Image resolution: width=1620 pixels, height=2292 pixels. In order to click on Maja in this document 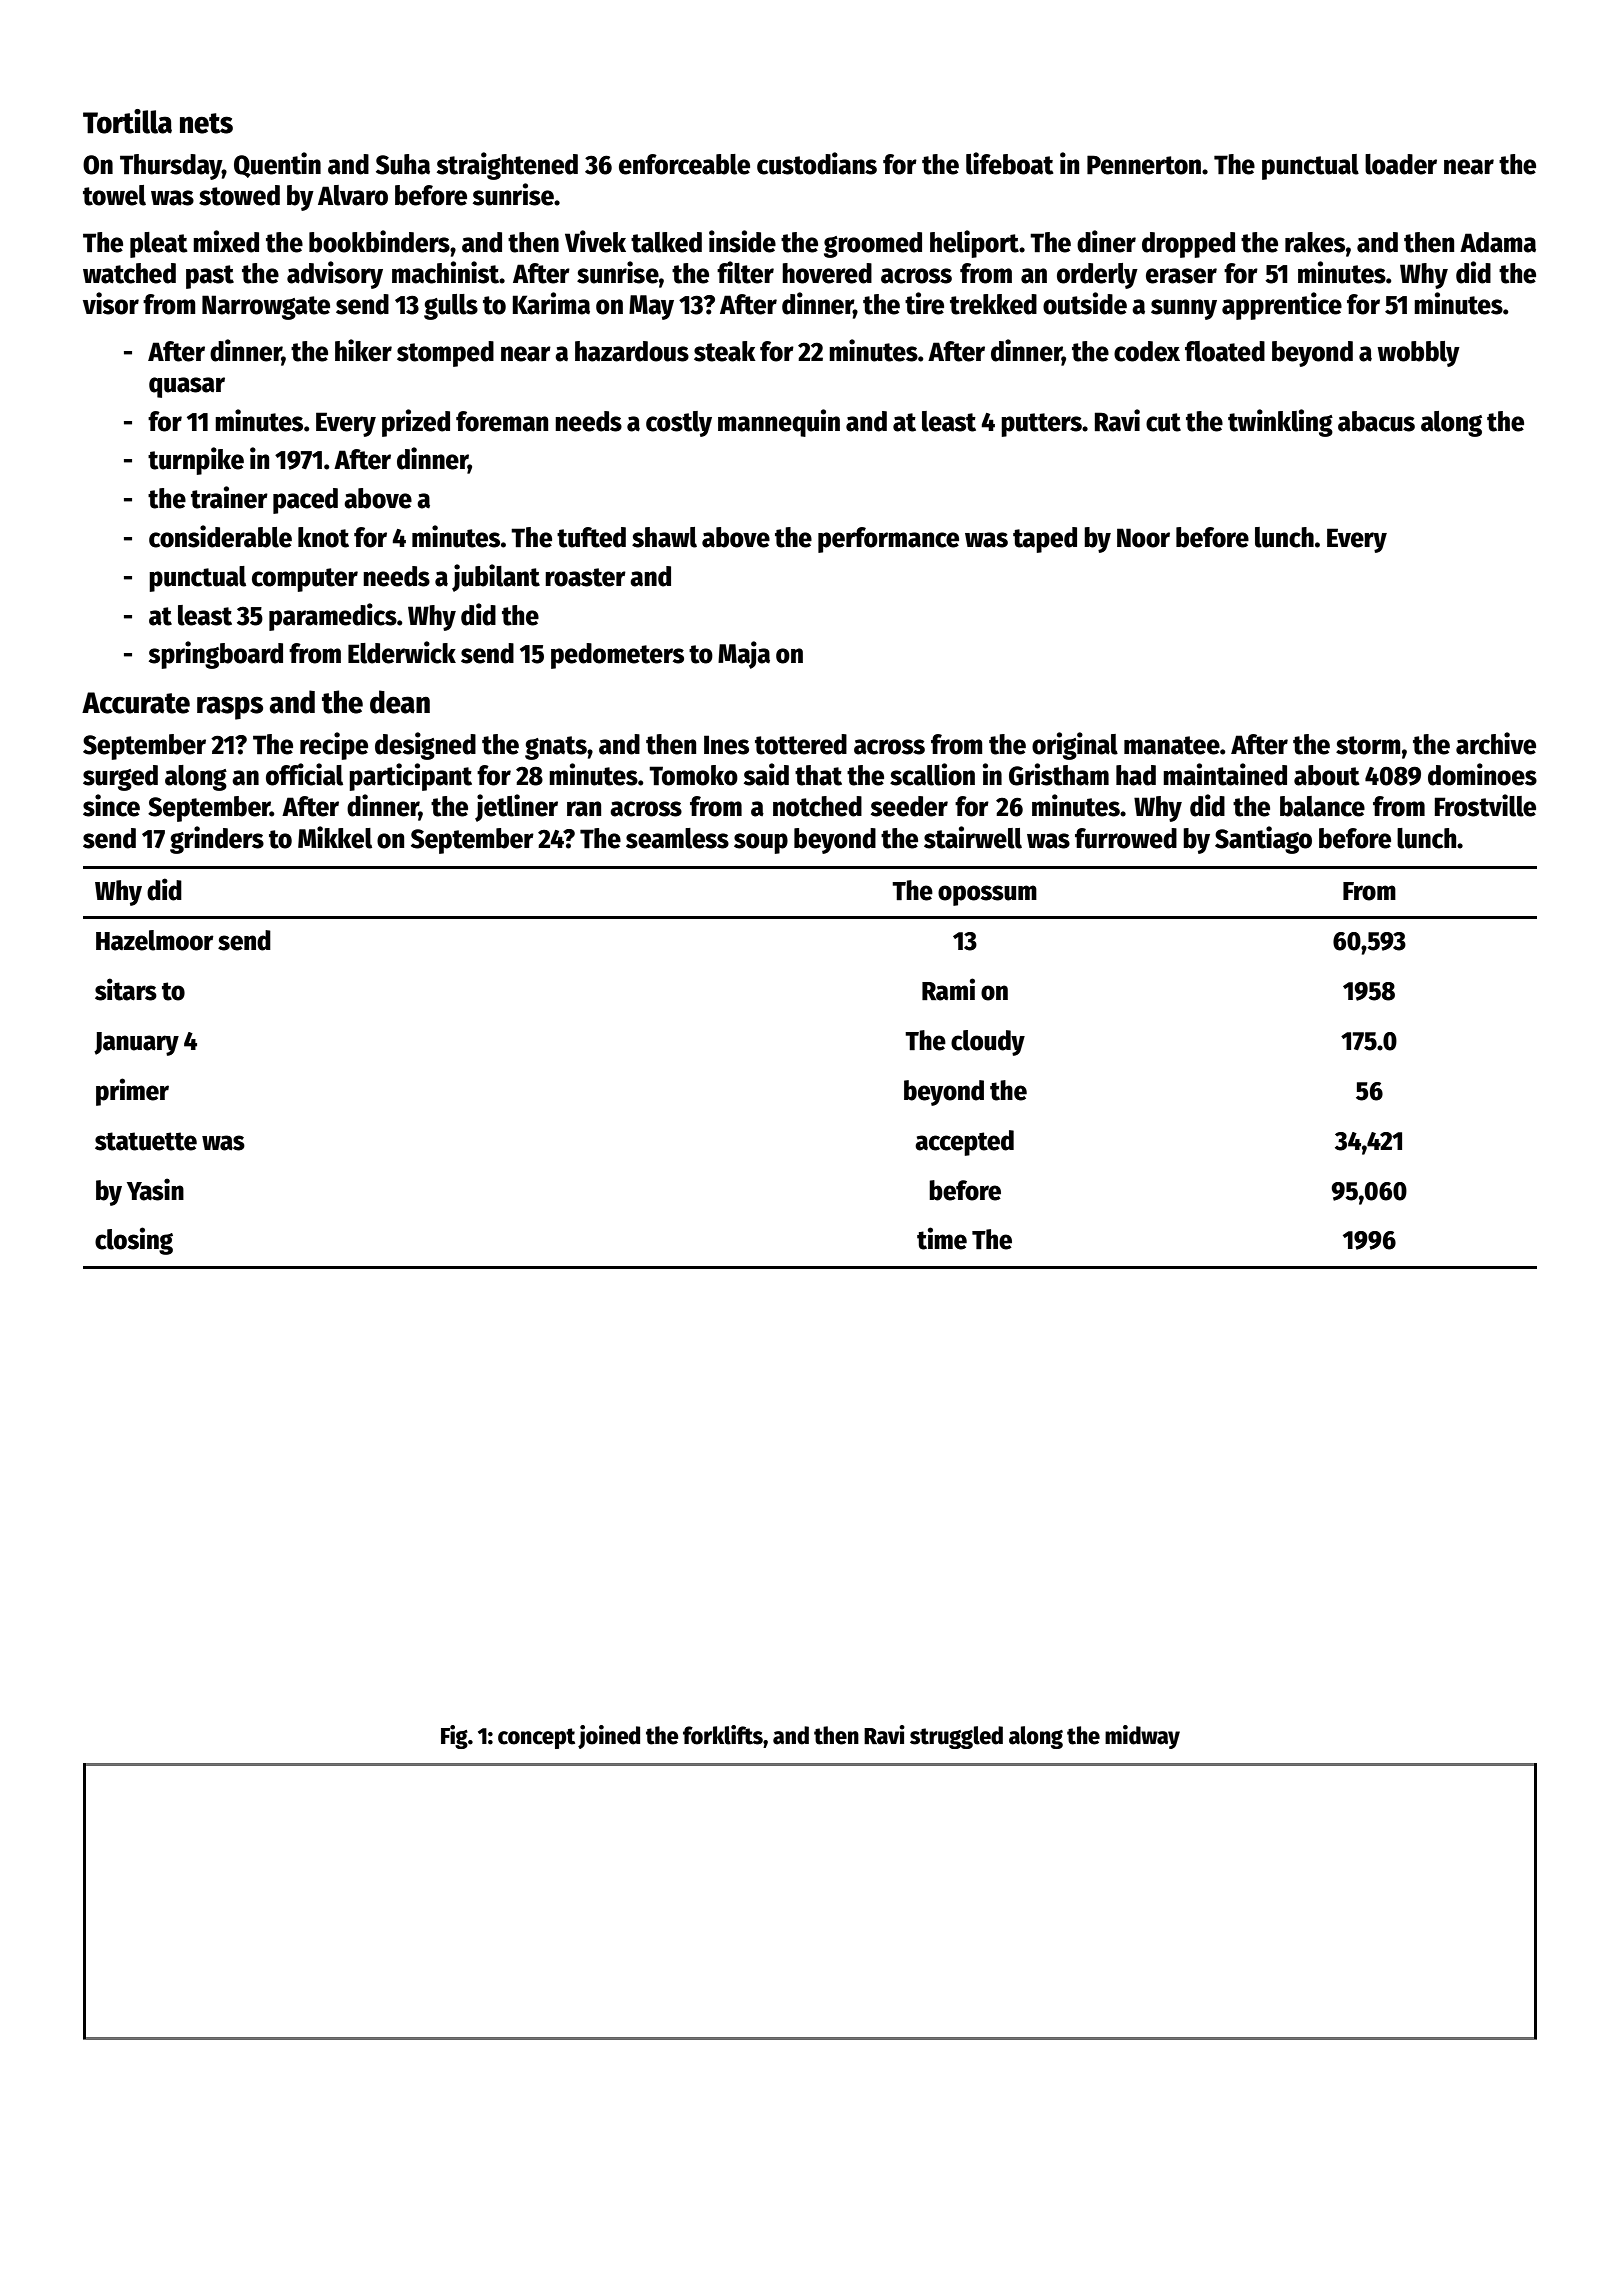, I will do `click(744, 655)`.
